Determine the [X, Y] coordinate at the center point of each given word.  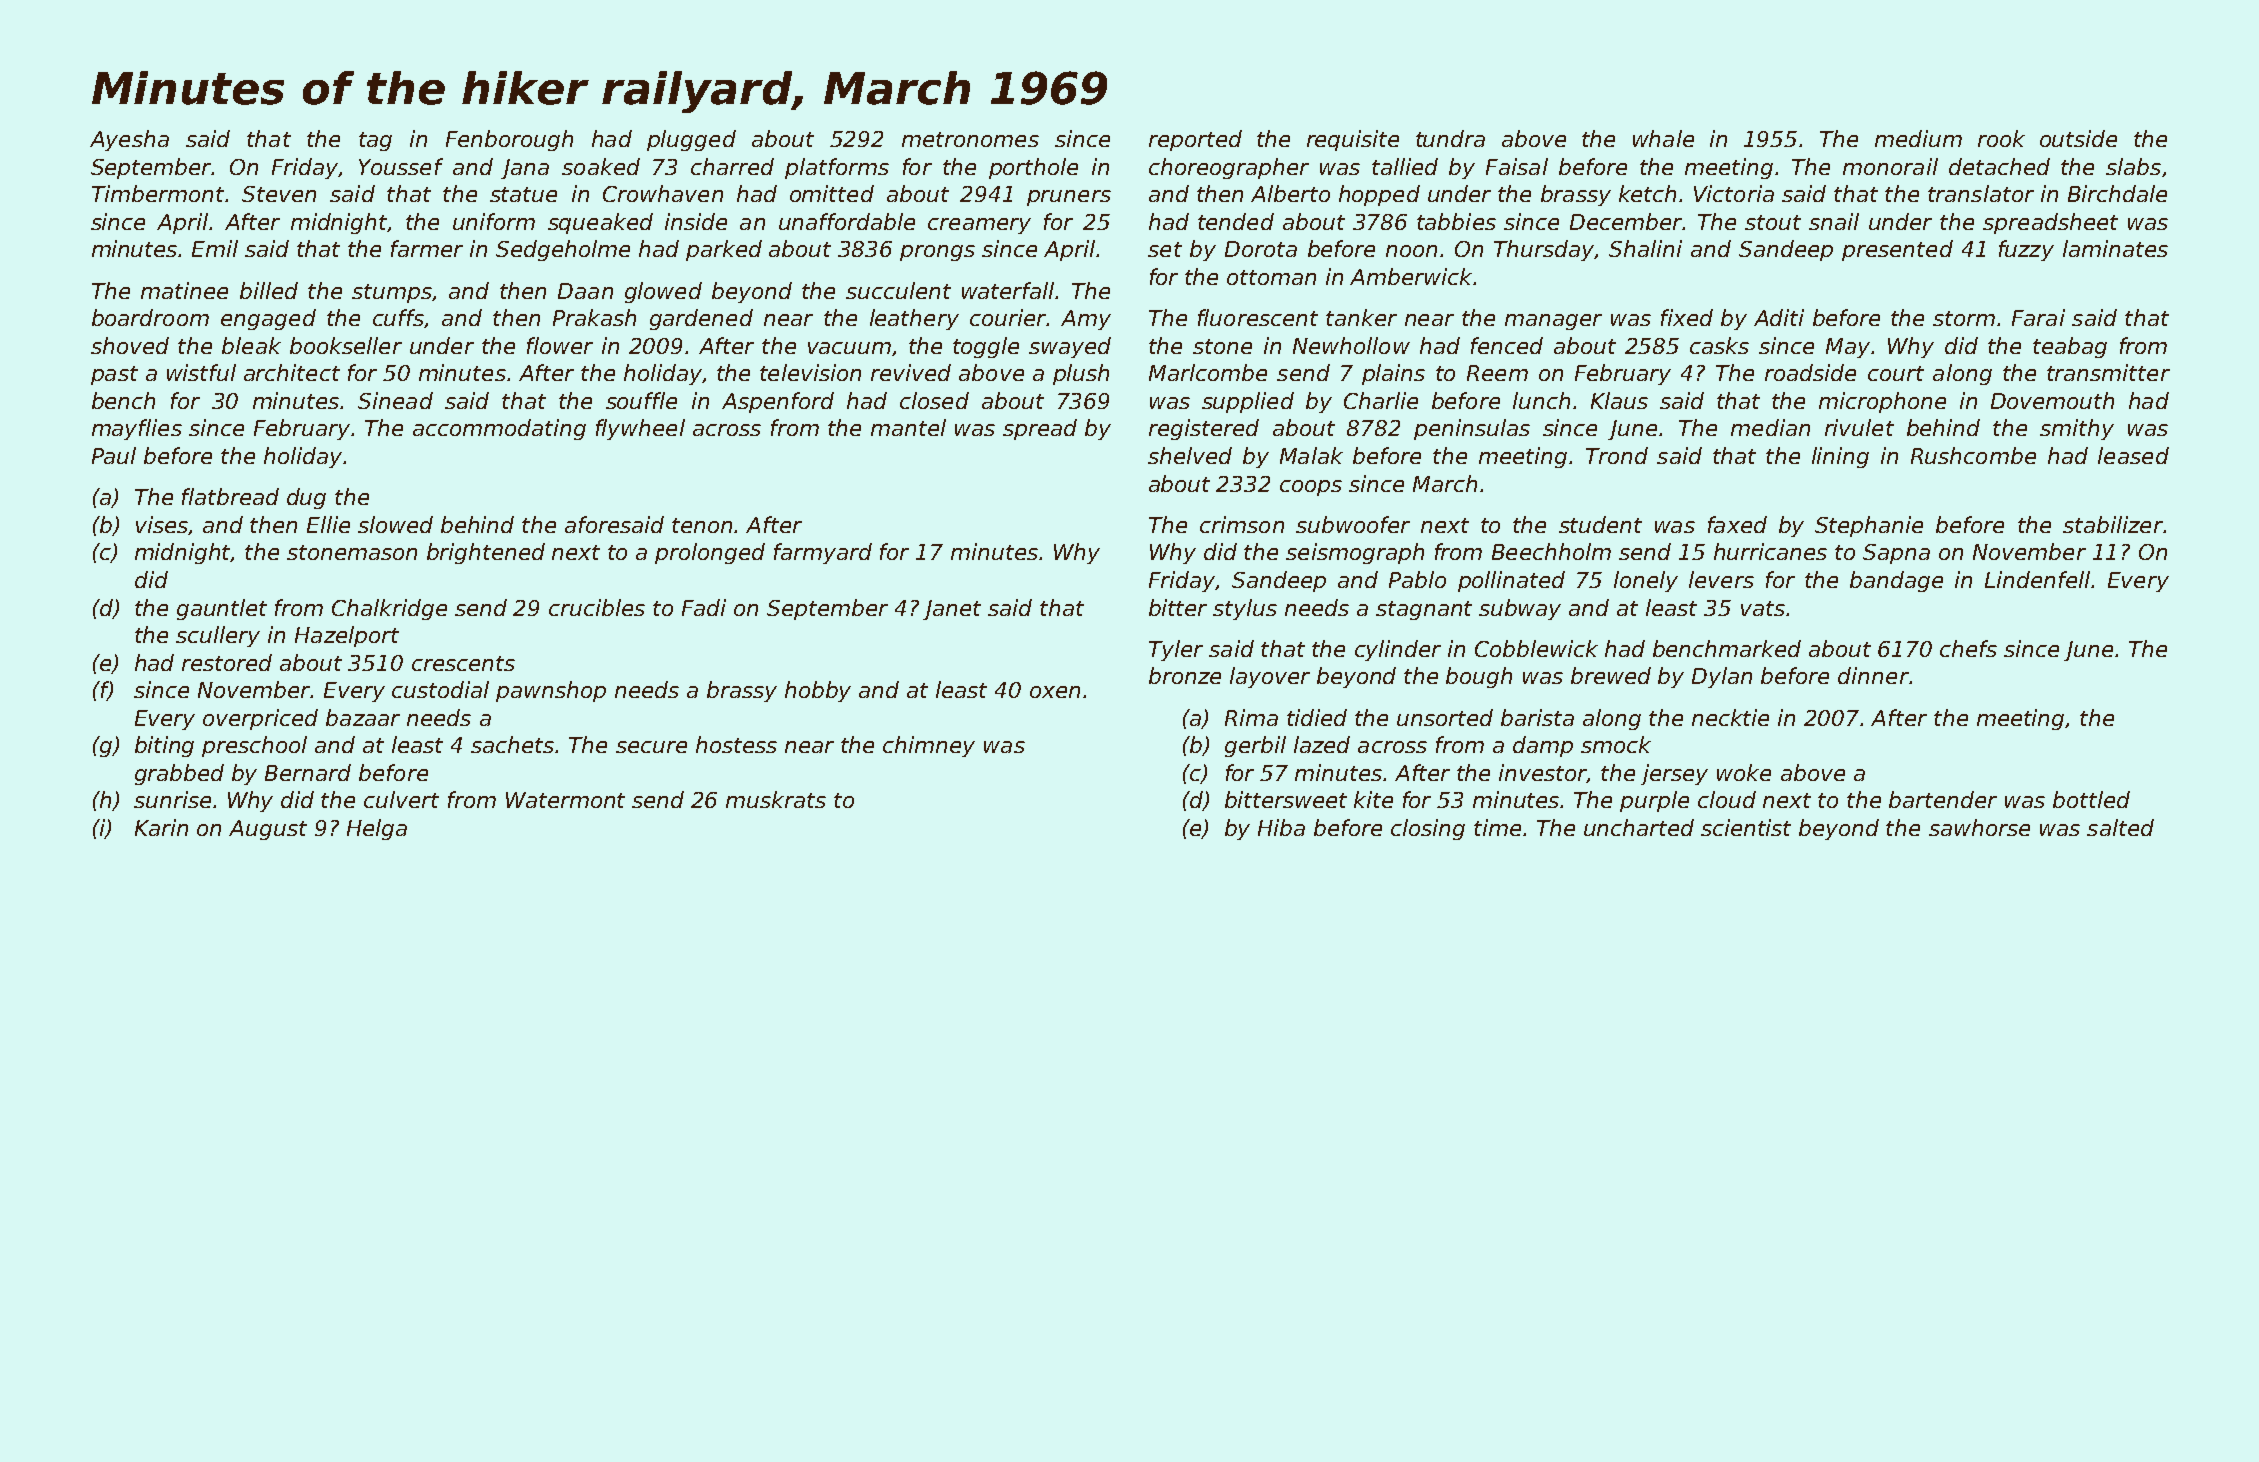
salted [2120, 827]
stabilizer [2113, 524]
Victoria [1734, 193]
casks [1719, 345]
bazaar [363, 717]
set [1165, 249]
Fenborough [509, 140]
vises [162, 525]
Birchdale [2117, 193]
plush [1081, 374]
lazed [1322, 744]
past [114, 375]
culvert [401, 799]
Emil [215, 248]
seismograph [1355, 553]
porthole [1033, 168]
